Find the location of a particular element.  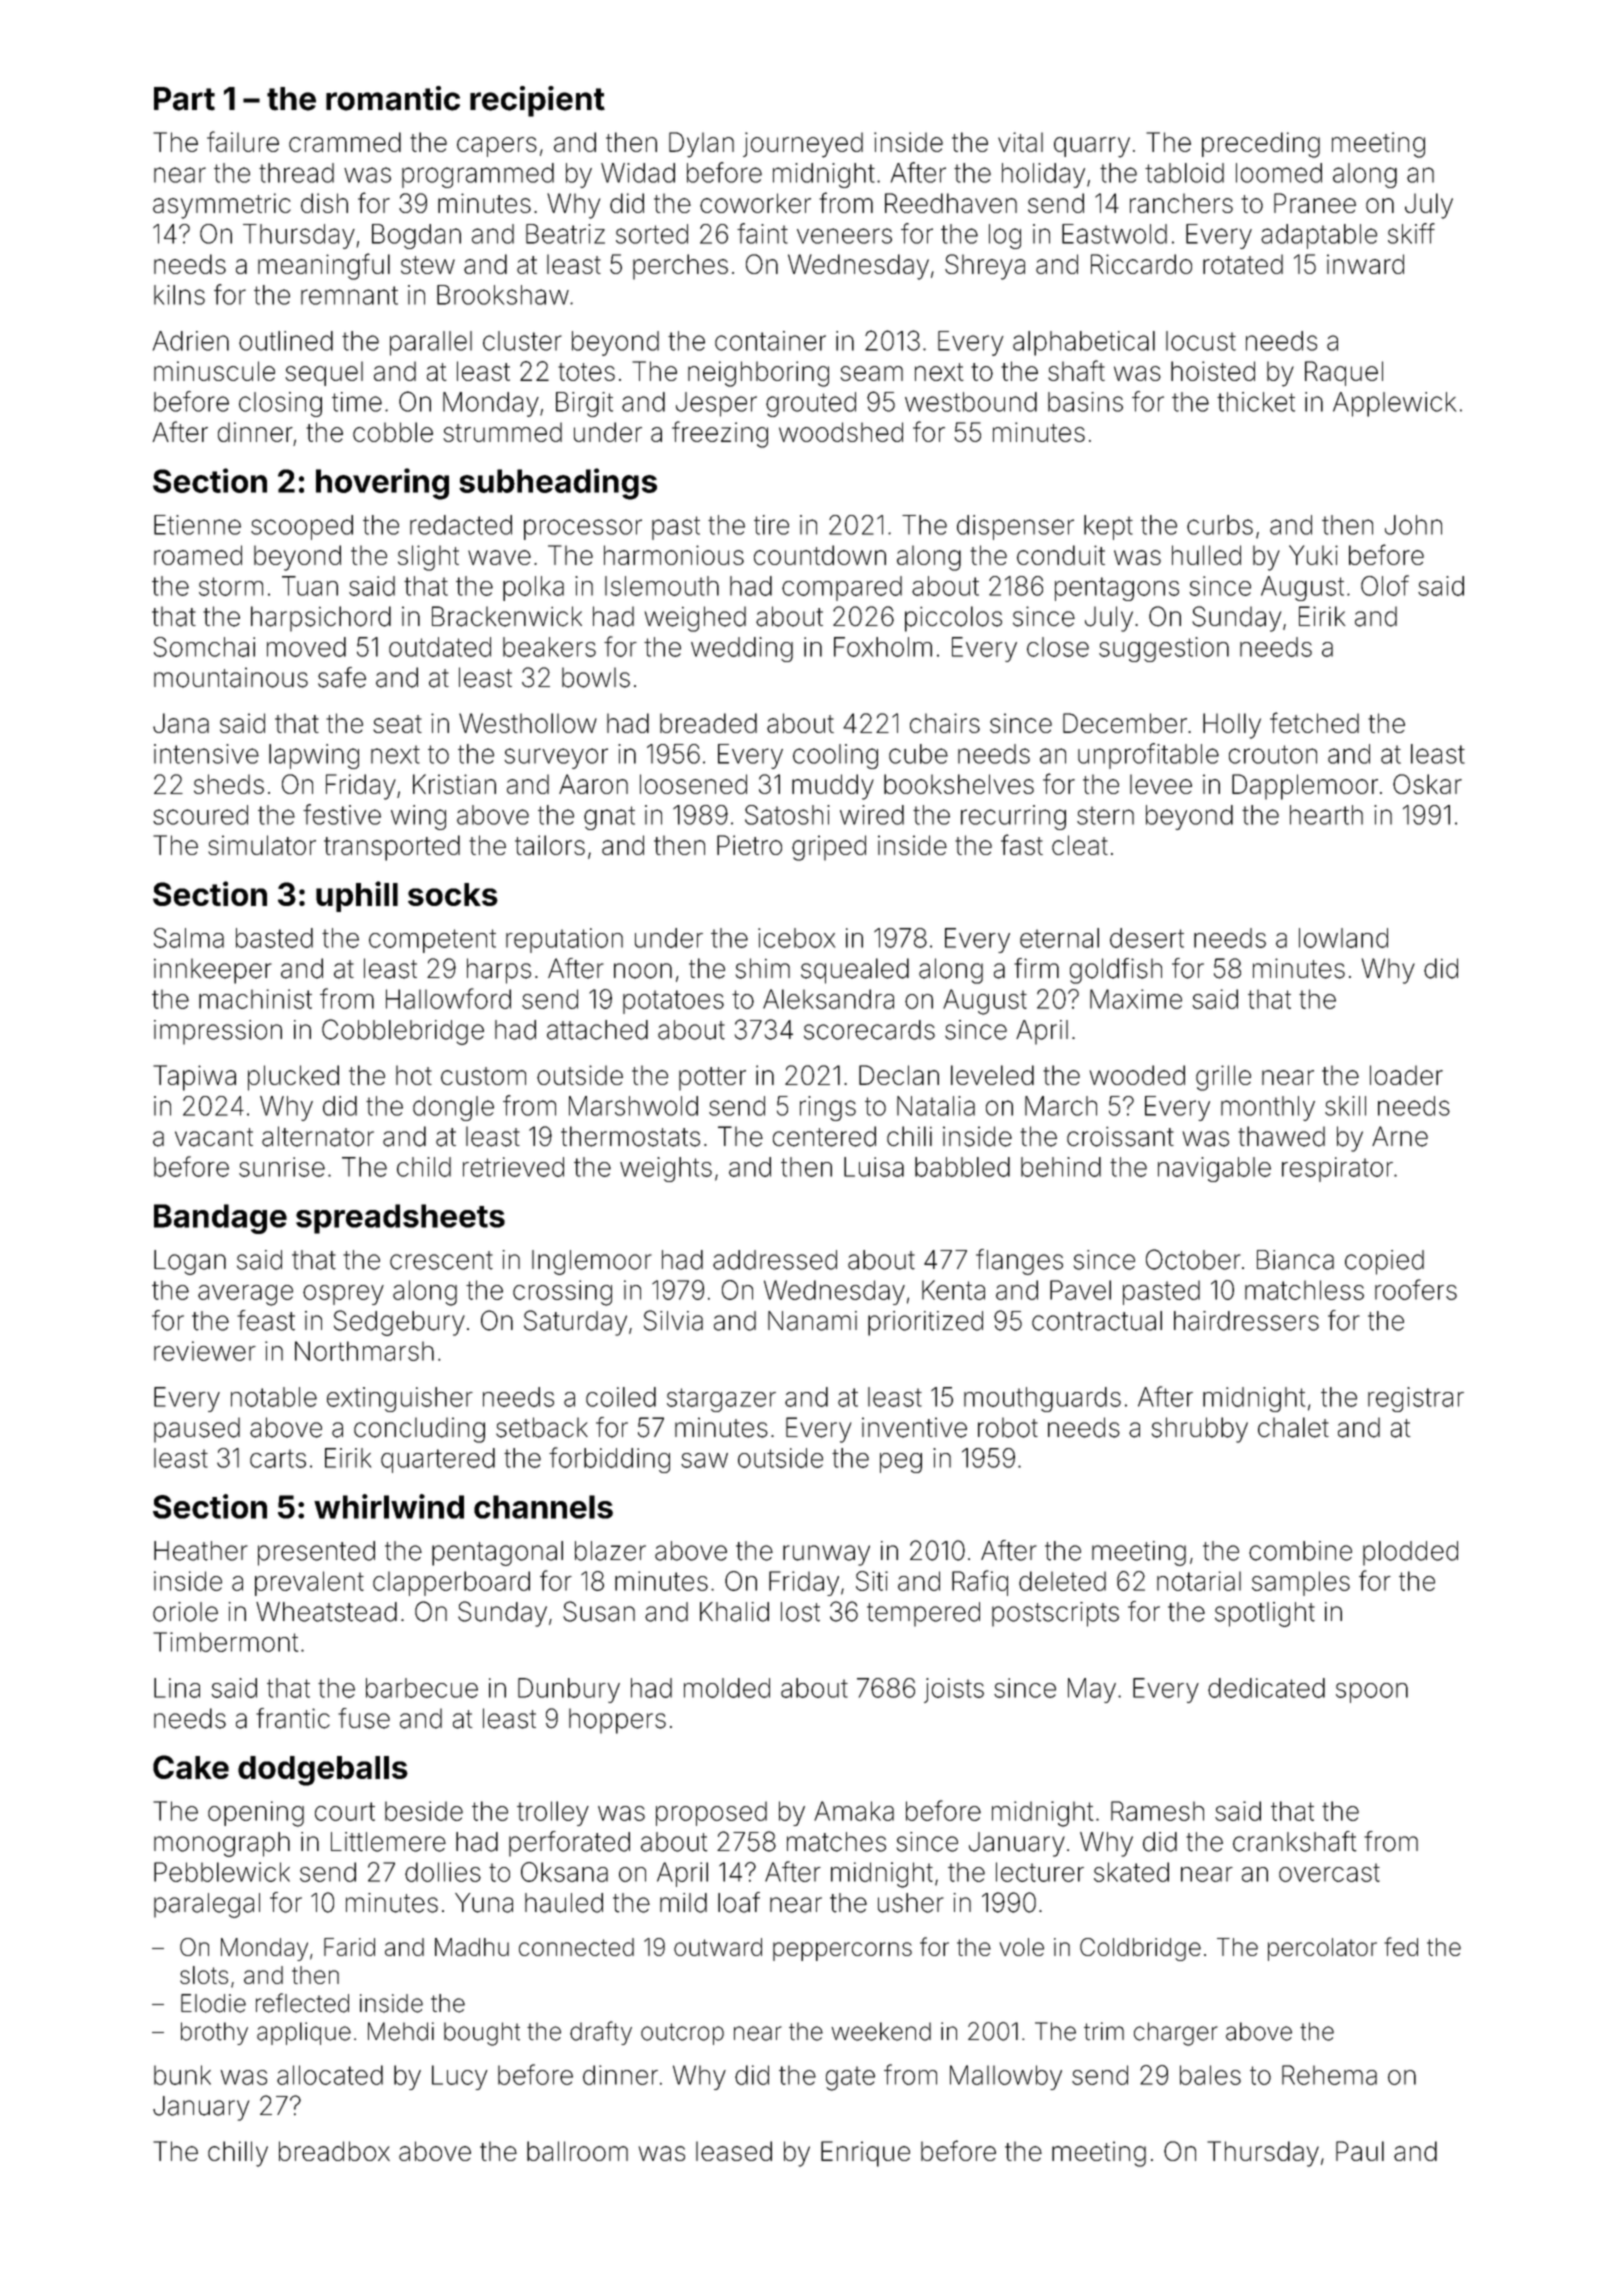

beside is located at coordinates (424, 1811).
